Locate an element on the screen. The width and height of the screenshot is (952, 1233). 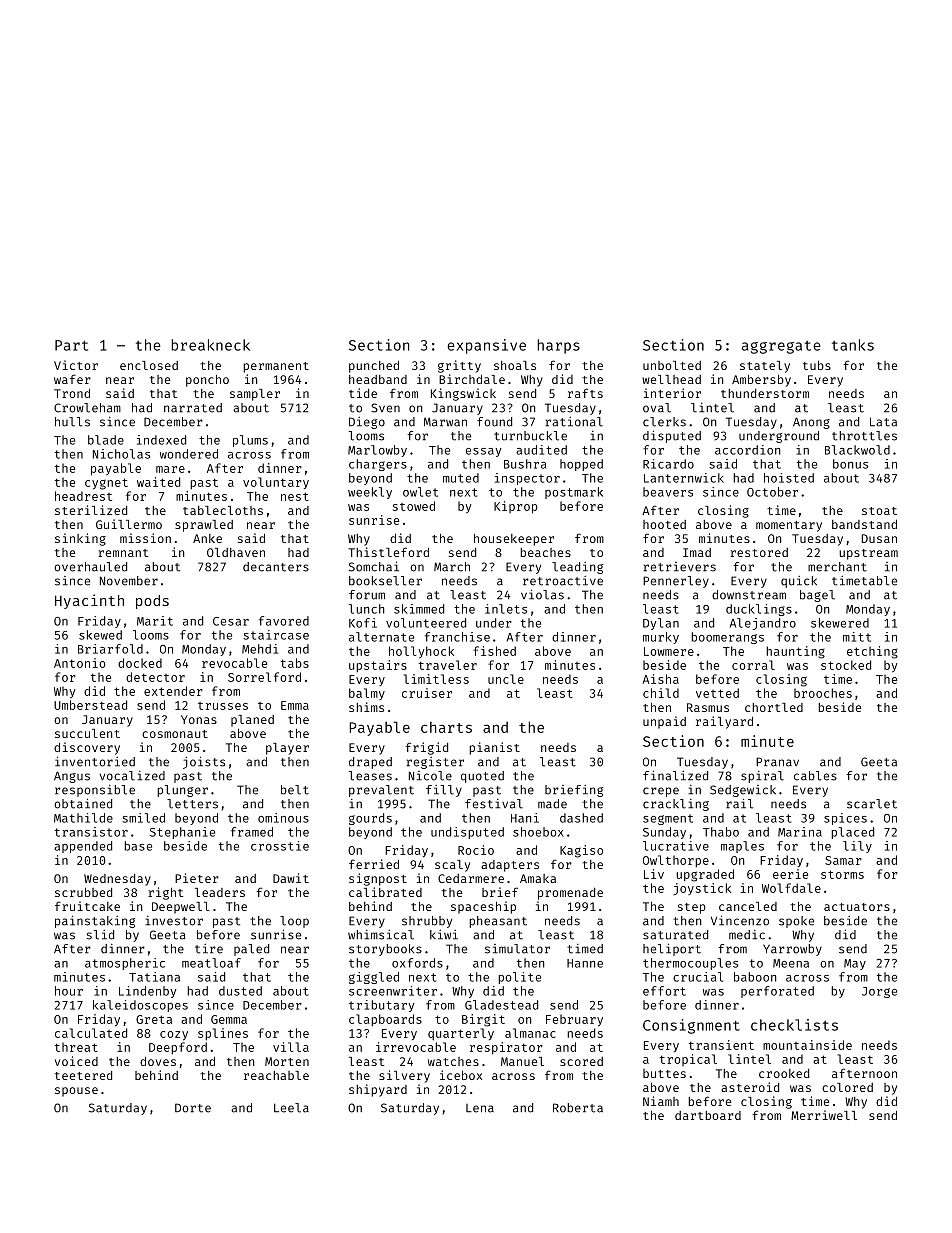
cozy is located at coordinates (174, 1036).
